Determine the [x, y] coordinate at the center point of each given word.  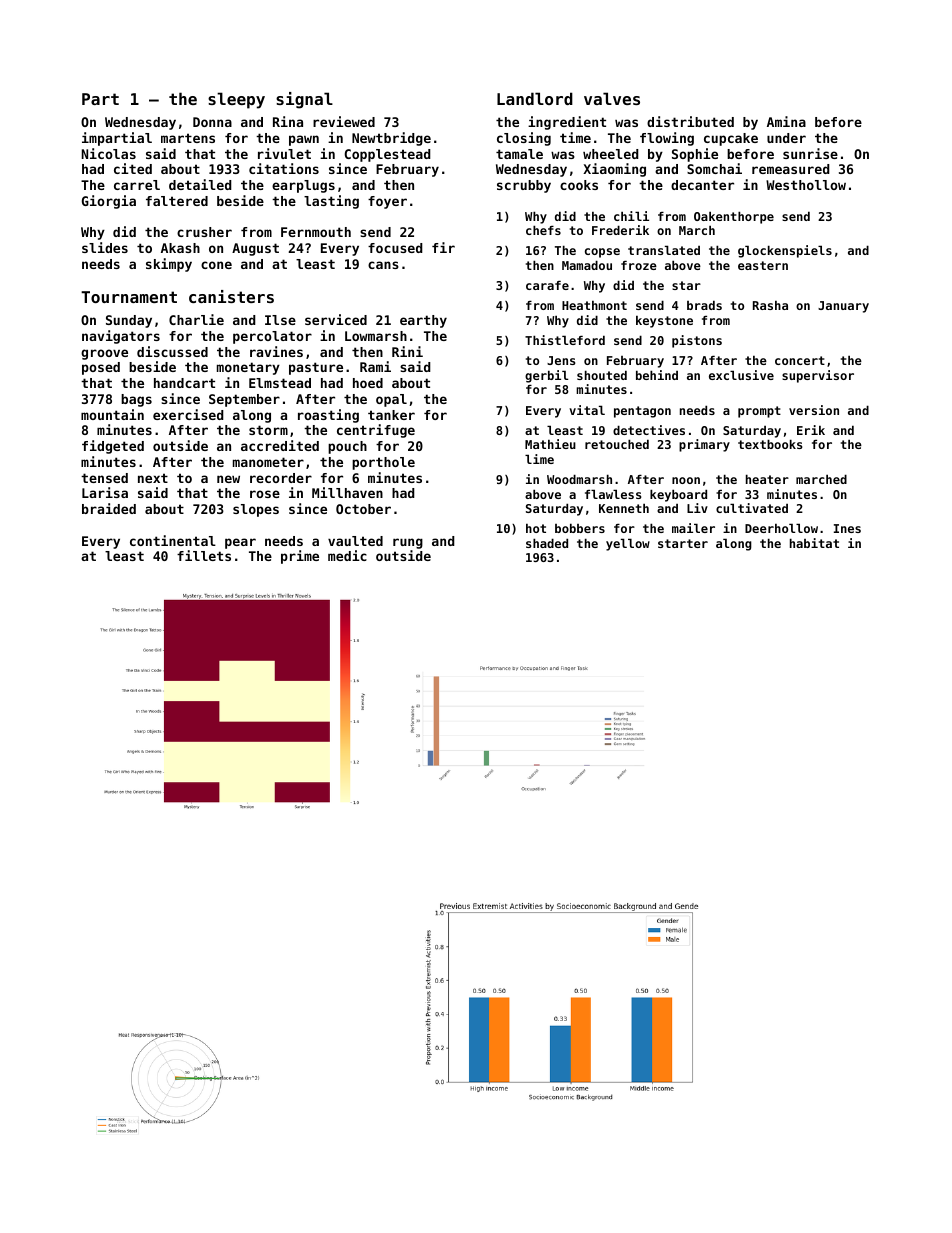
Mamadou [587, 265]
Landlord [535, 98]
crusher [204, 232]
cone [216, 265]
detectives [649, 430]
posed [101, 368]
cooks [579, 185]
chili [631, 216]
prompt [759, 412]
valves [612, 98]
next [153, 478]
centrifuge [376, 431]
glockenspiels [785, 251]
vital [587, 410]
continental [173, 540]
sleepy [236, 100]
